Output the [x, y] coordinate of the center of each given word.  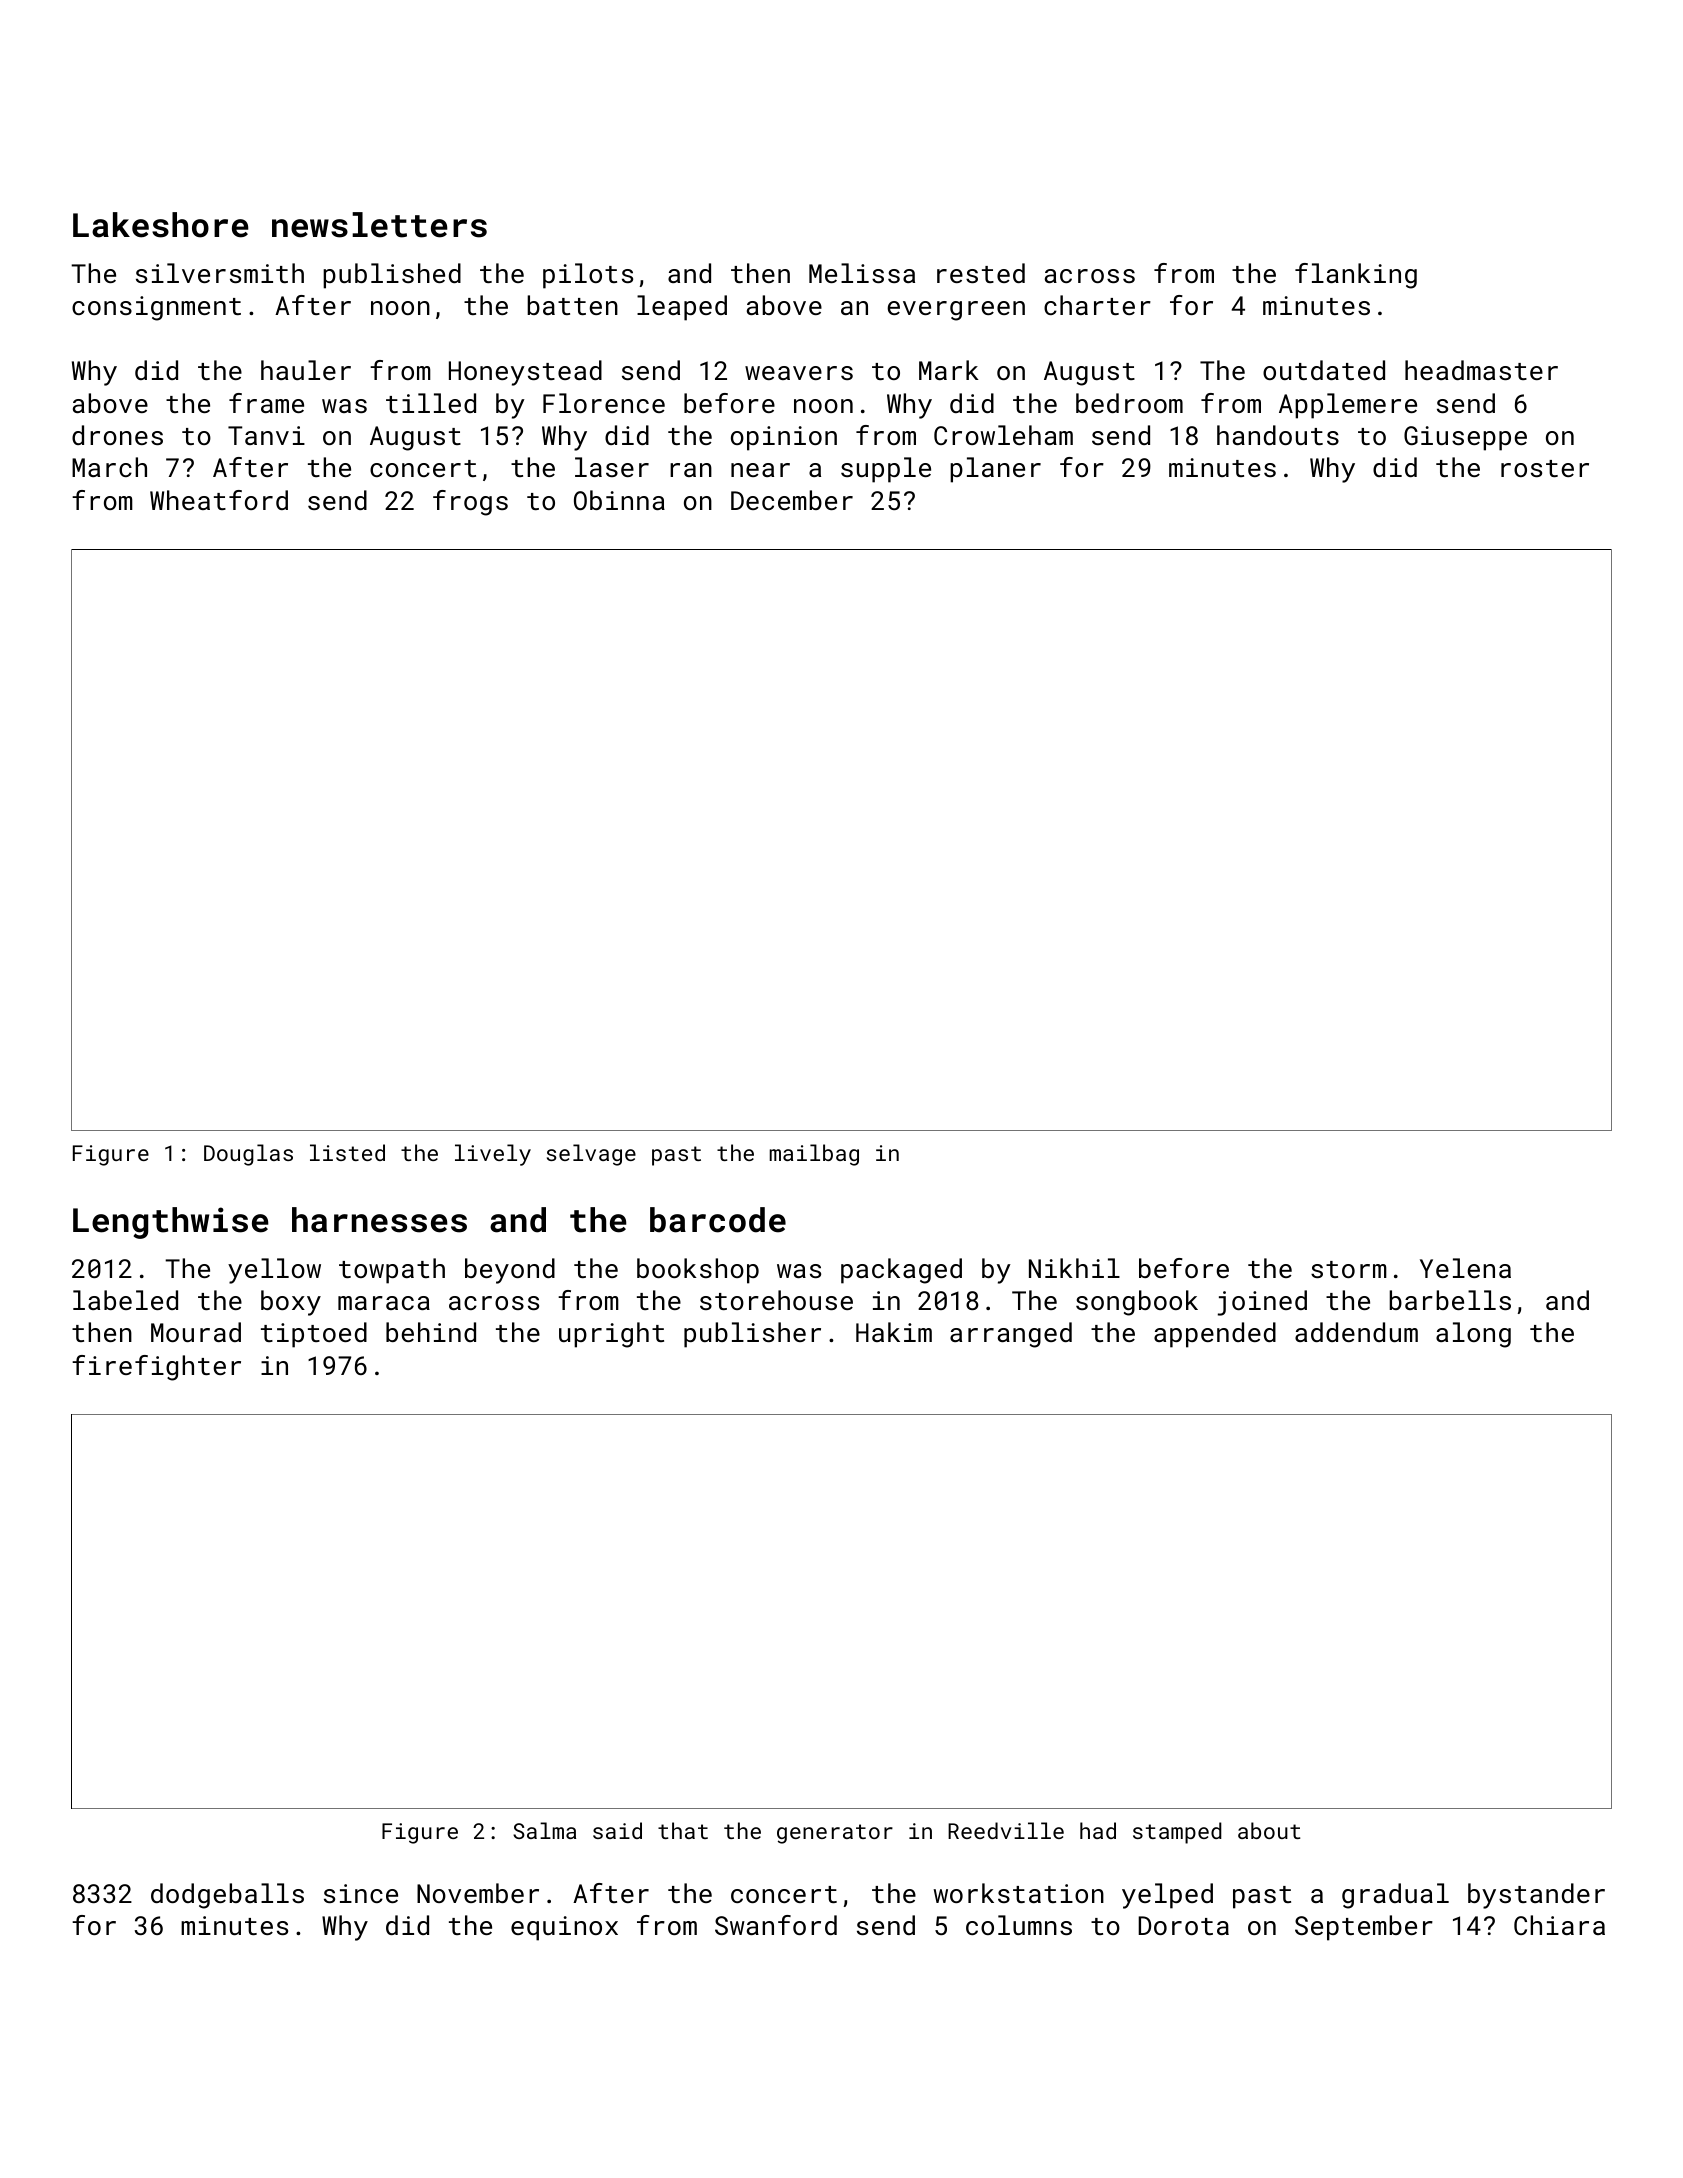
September [1364, 1928]
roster [1545, 468]
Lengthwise [171, 1223]
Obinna [619, 500]
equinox [564, 1928]
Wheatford [219, 500]
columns [1019, 1925]
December [792, 500]
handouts [1278, 435]
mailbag [814, 1155]
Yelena [1465, 1268]
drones [117, 435]
